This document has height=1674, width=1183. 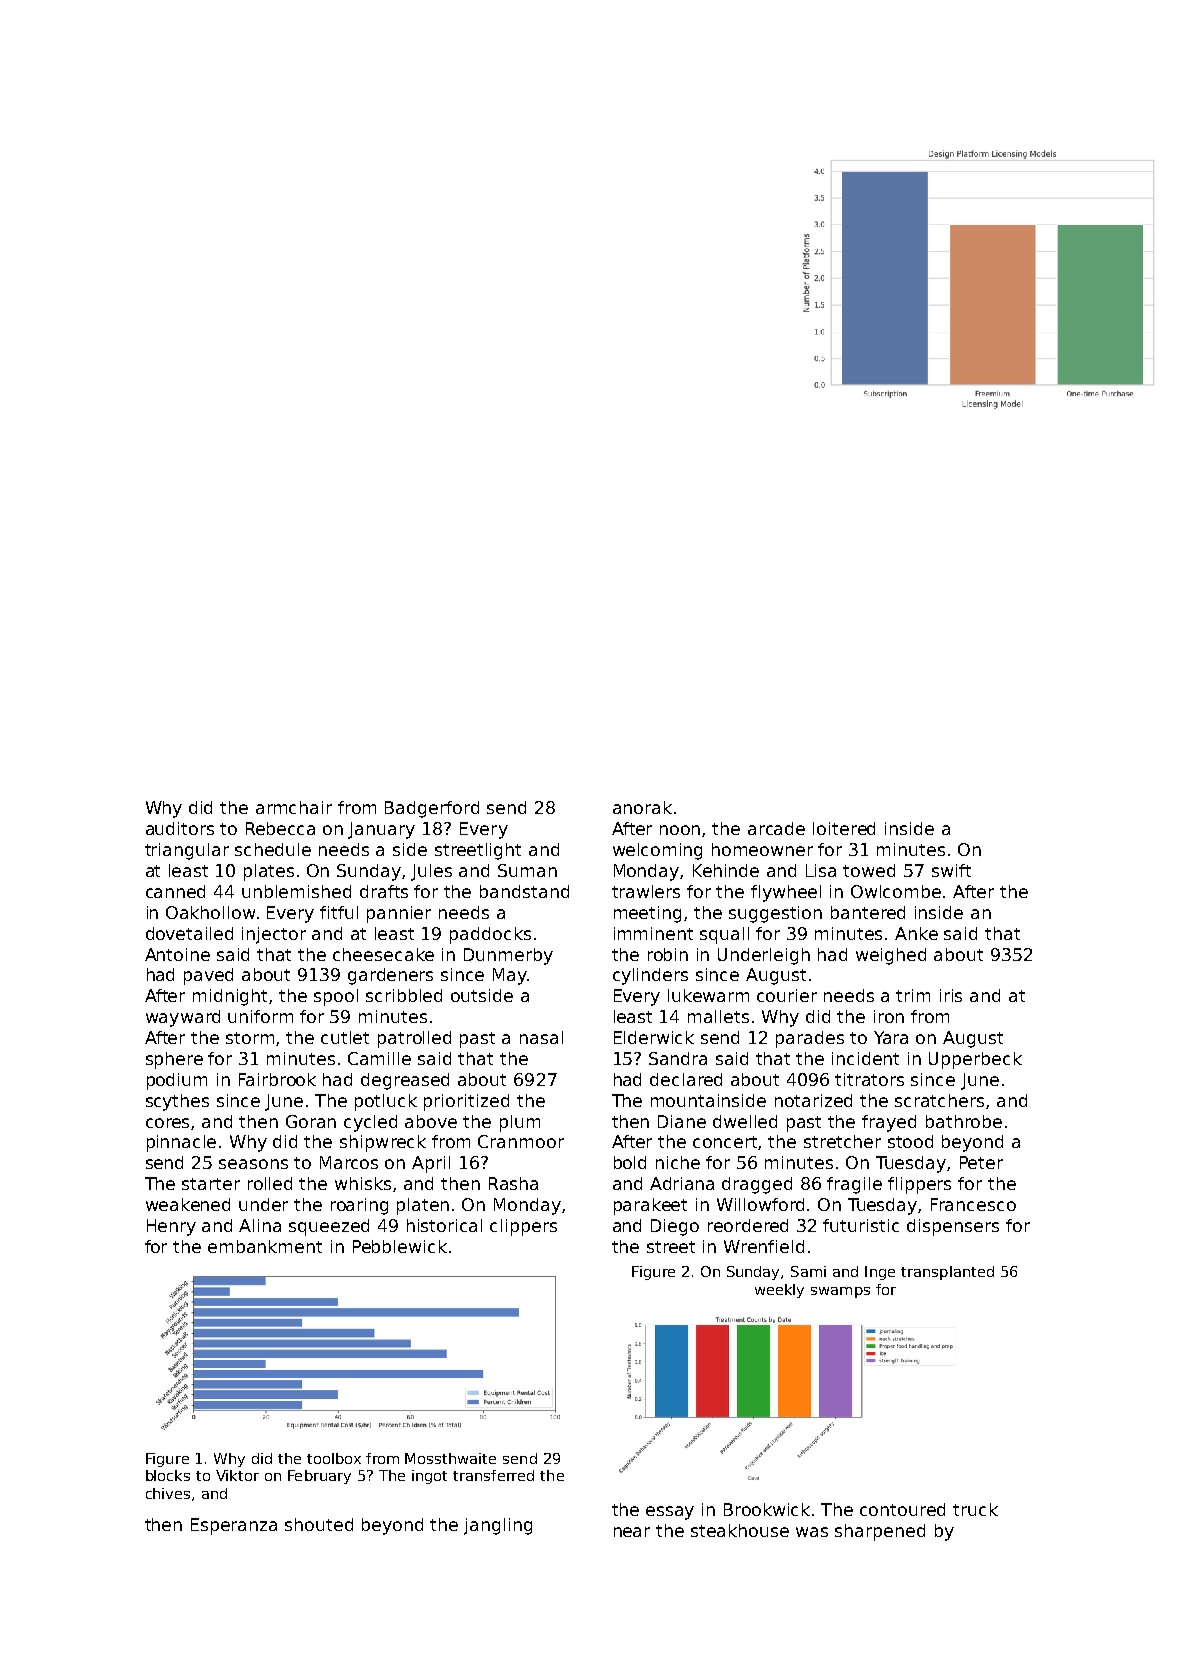 What do you see at coordinates (653, 933) in the document?
I see `imminent` at bounding box center [653, 933].
